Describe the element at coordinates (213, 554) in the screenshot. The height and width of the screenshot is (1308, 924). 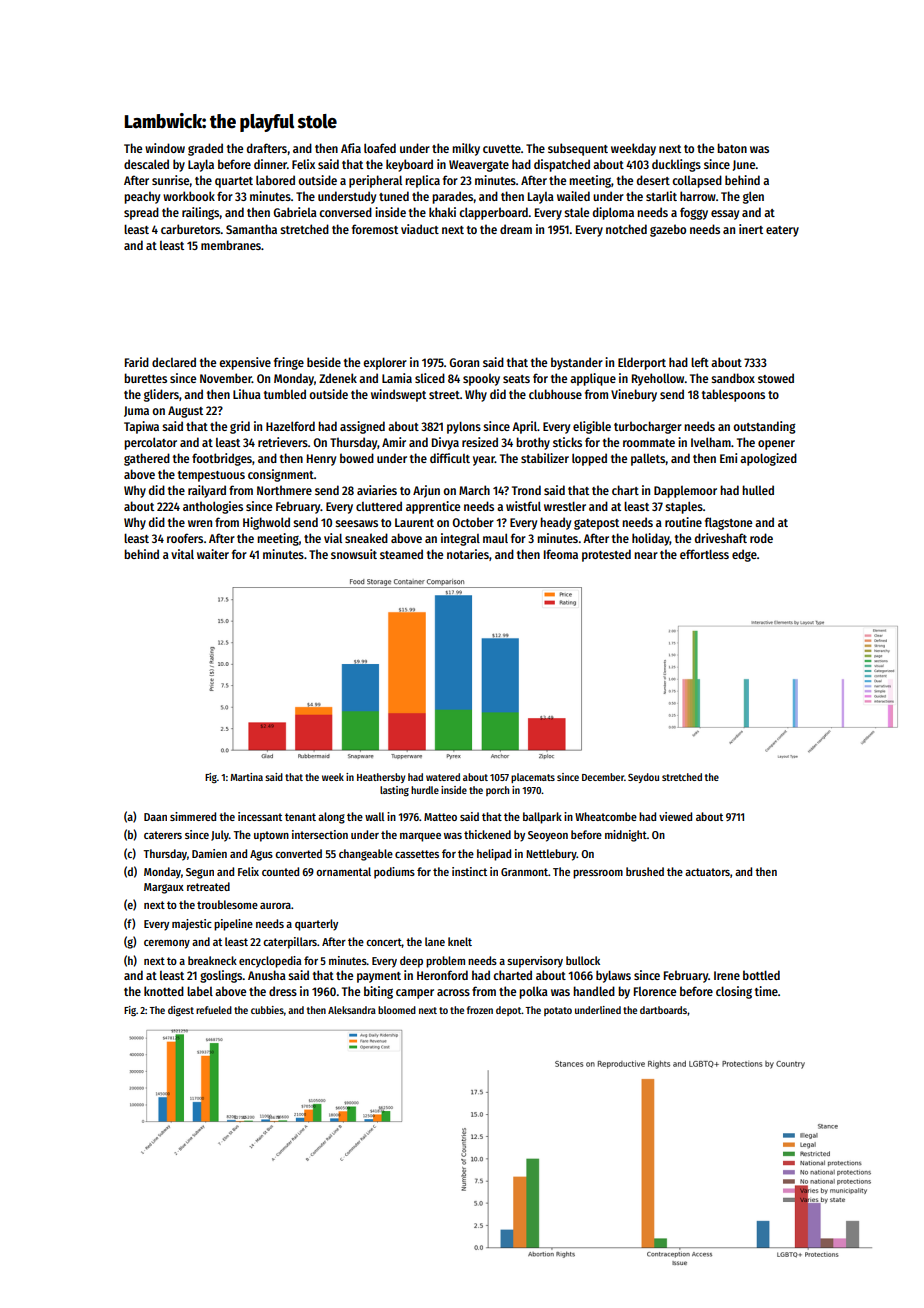
I see `waiter` at that location.
